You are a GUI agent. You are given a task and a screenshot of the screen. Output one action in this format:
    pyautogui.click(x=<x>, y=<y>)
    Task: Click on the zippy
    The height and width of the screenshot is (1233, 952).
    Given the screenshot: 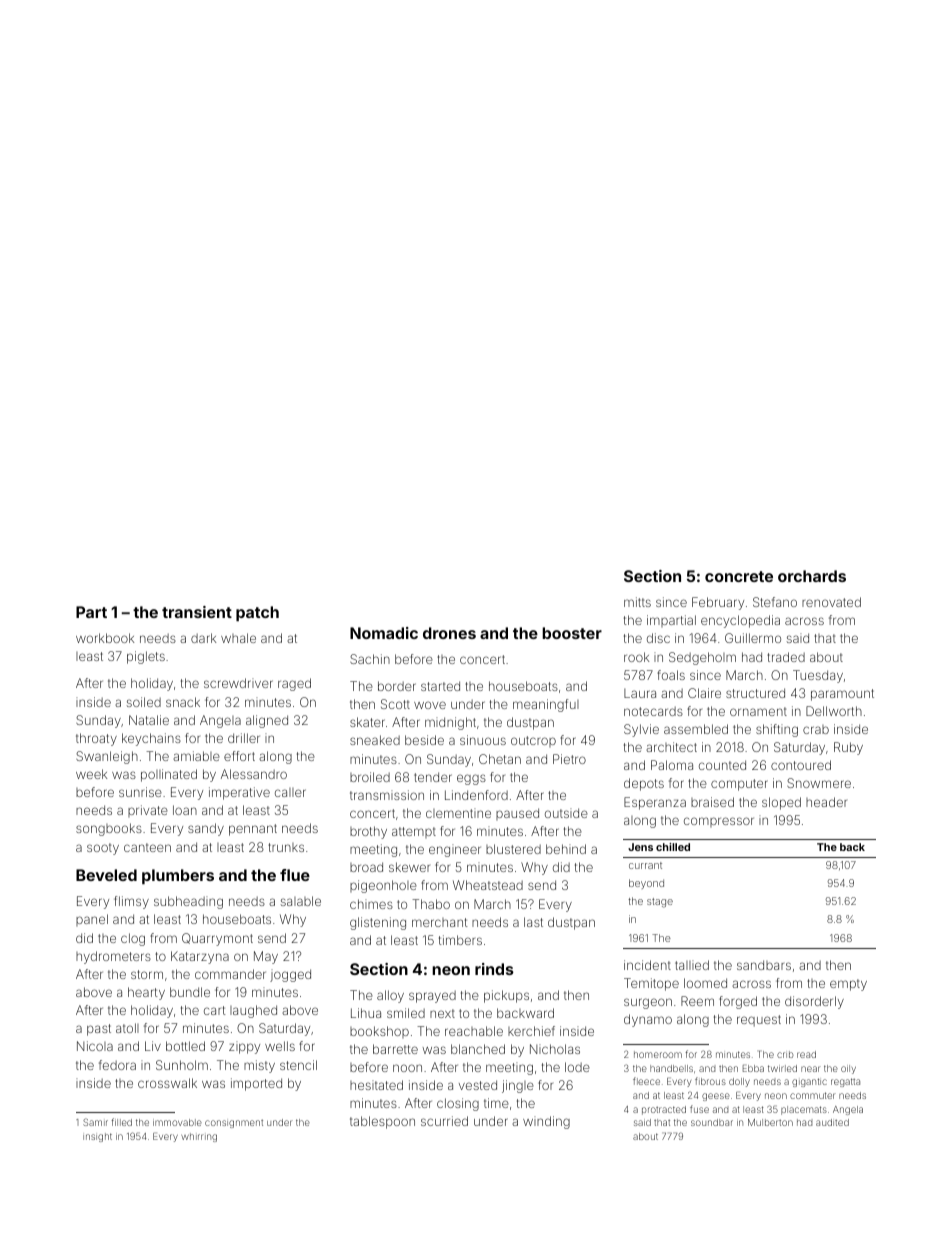 What is the action you would take?
    pyautogui.click(x=244, y=1047)
